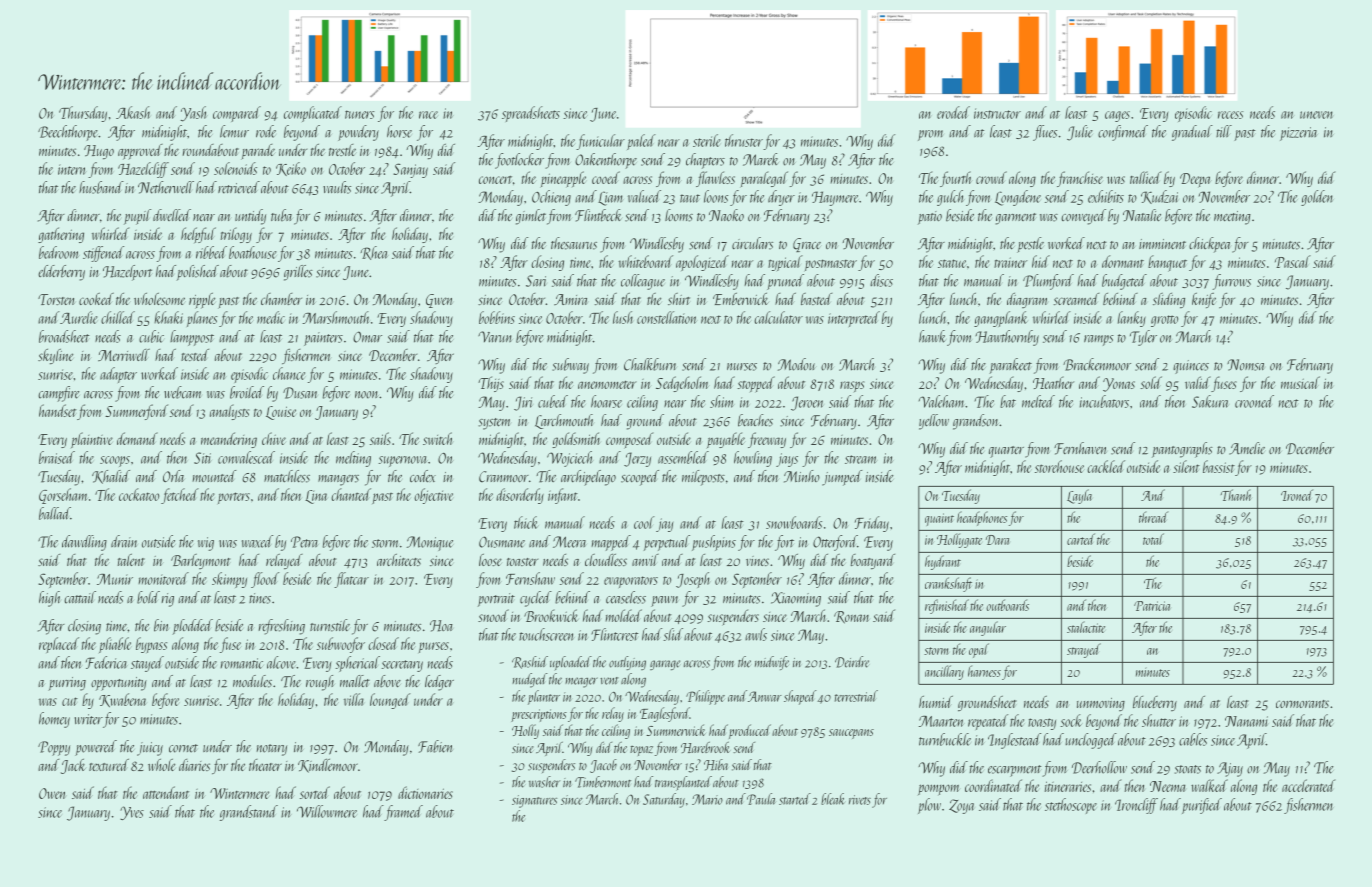  Describe the element at coordinates (881, 280) in the screenshot. I see `discs` at that location.
